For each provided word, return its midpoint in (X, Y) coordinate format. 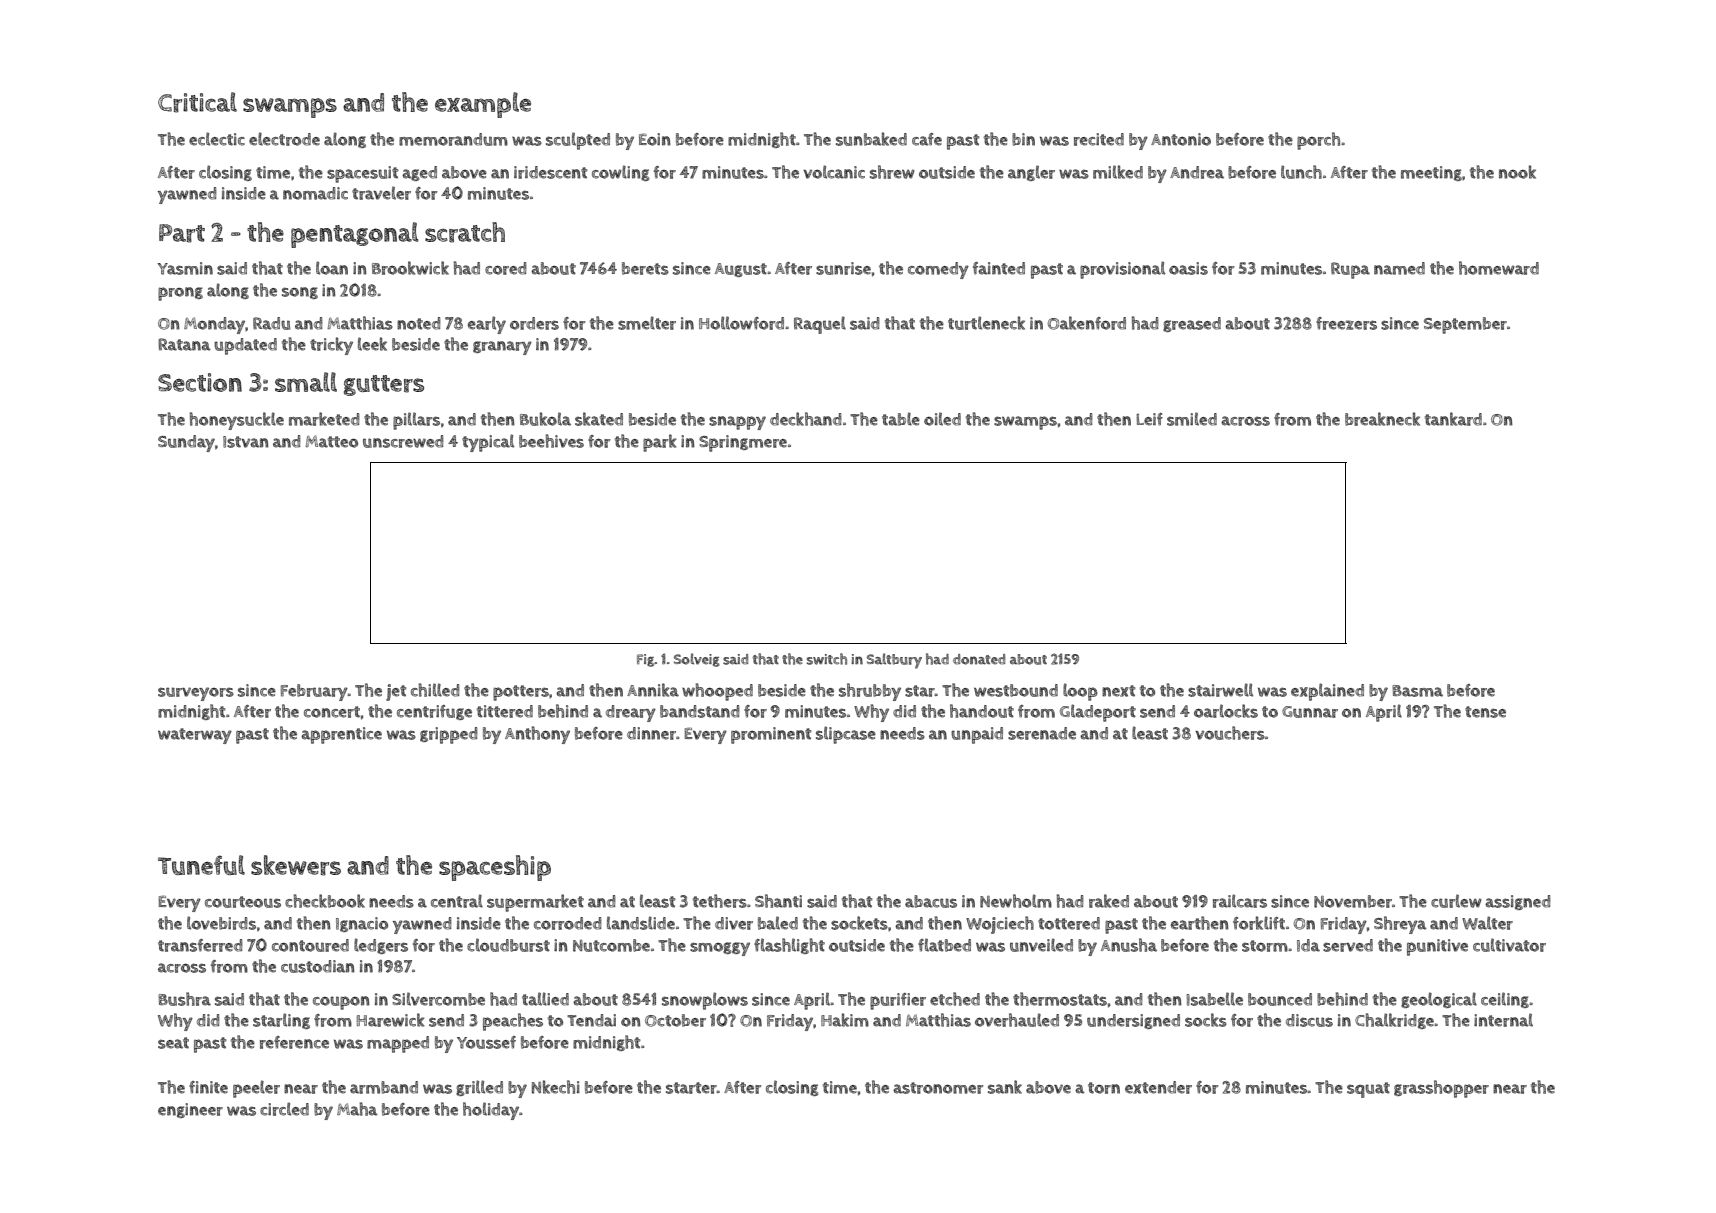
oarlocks (1226, 711)
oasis (1188, 268)
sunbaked (871, 139)
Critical (197, 102)
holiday (491, 1111)
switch (827, 659)
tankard (1453, 419)
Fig (646, 660)
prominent (771, 735)
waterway (195, 736)
